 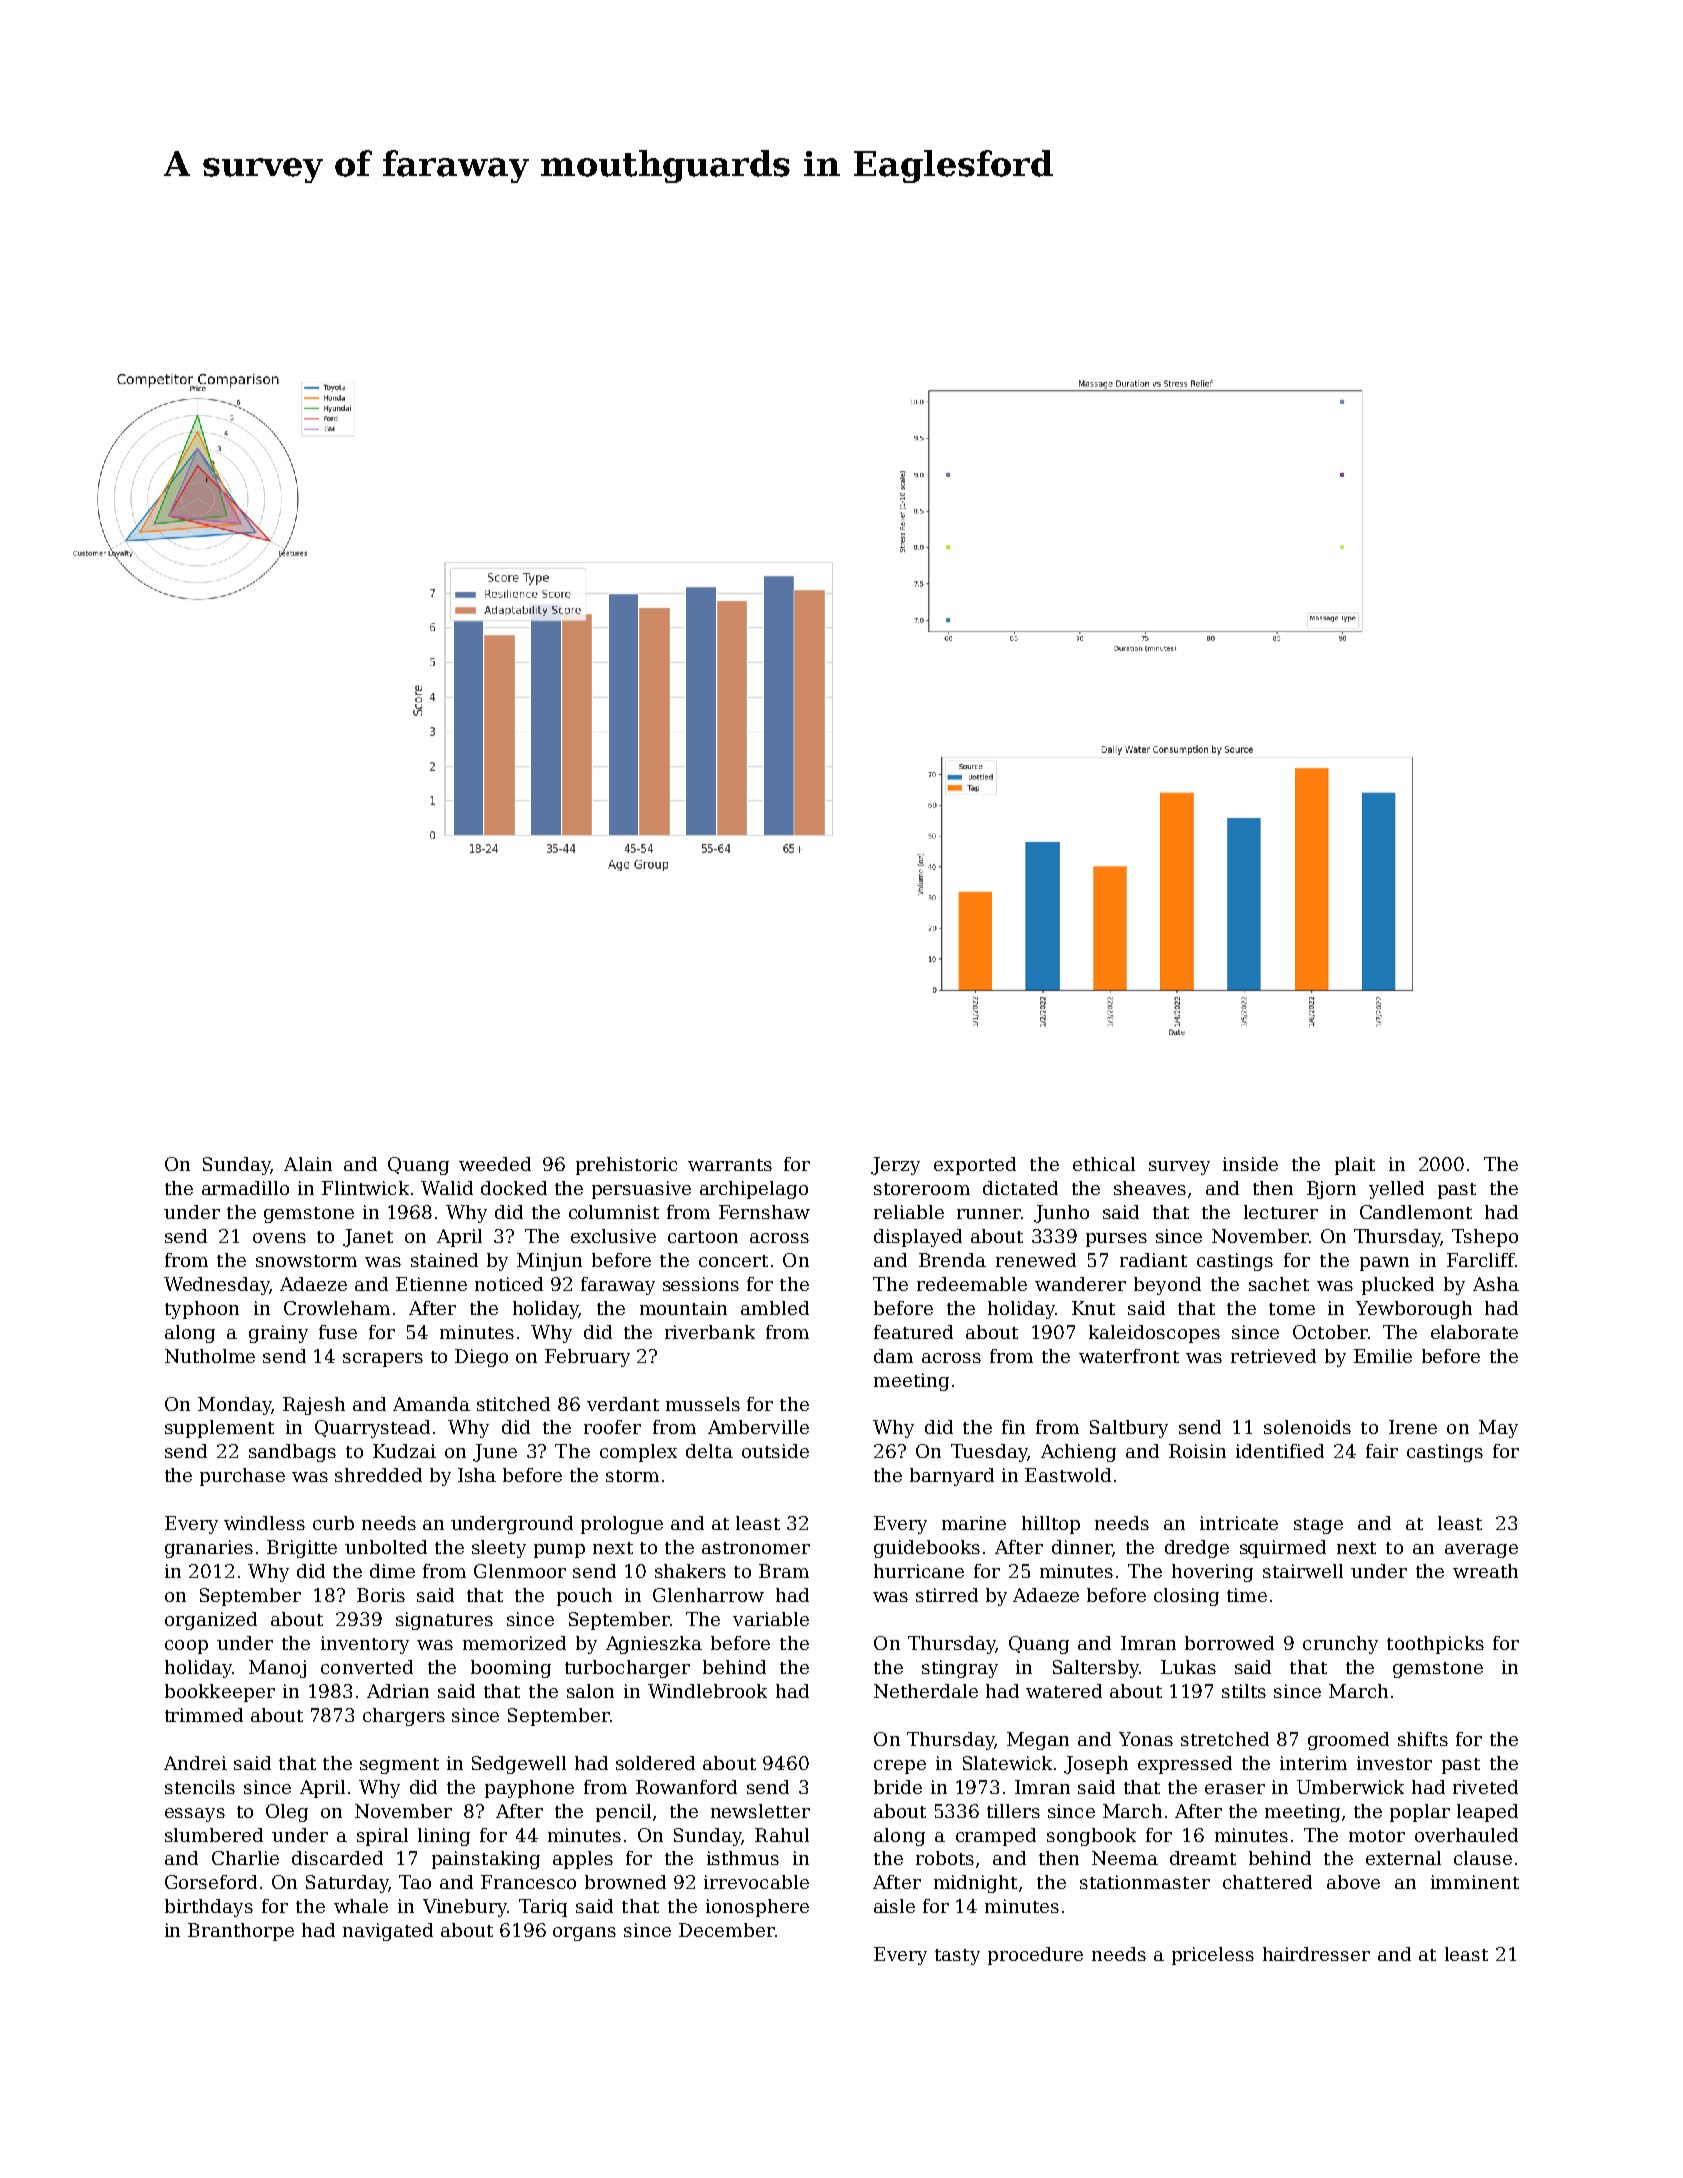 I want to click on Alain, so click(x=308, y=1164).
